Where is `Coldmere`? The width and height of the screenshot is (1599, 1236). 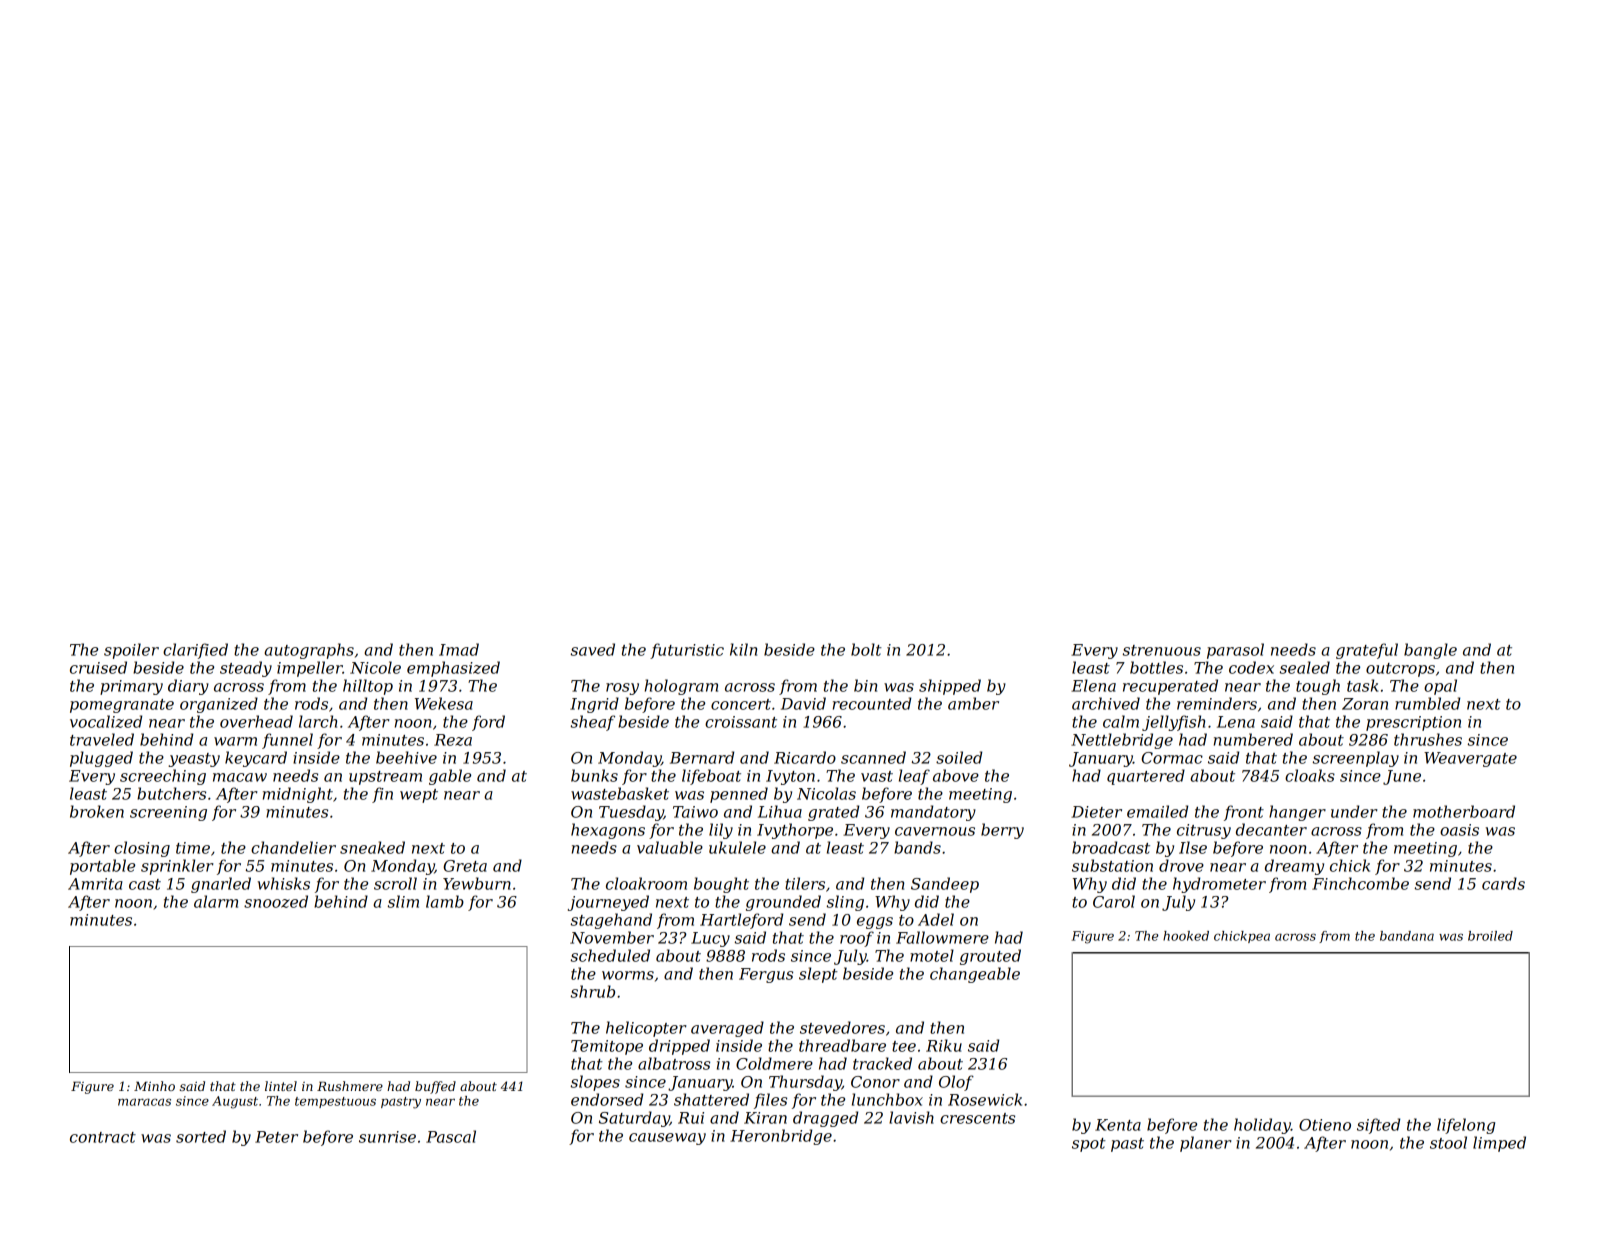
Coldmere is located at coordinates (774, 1063).
